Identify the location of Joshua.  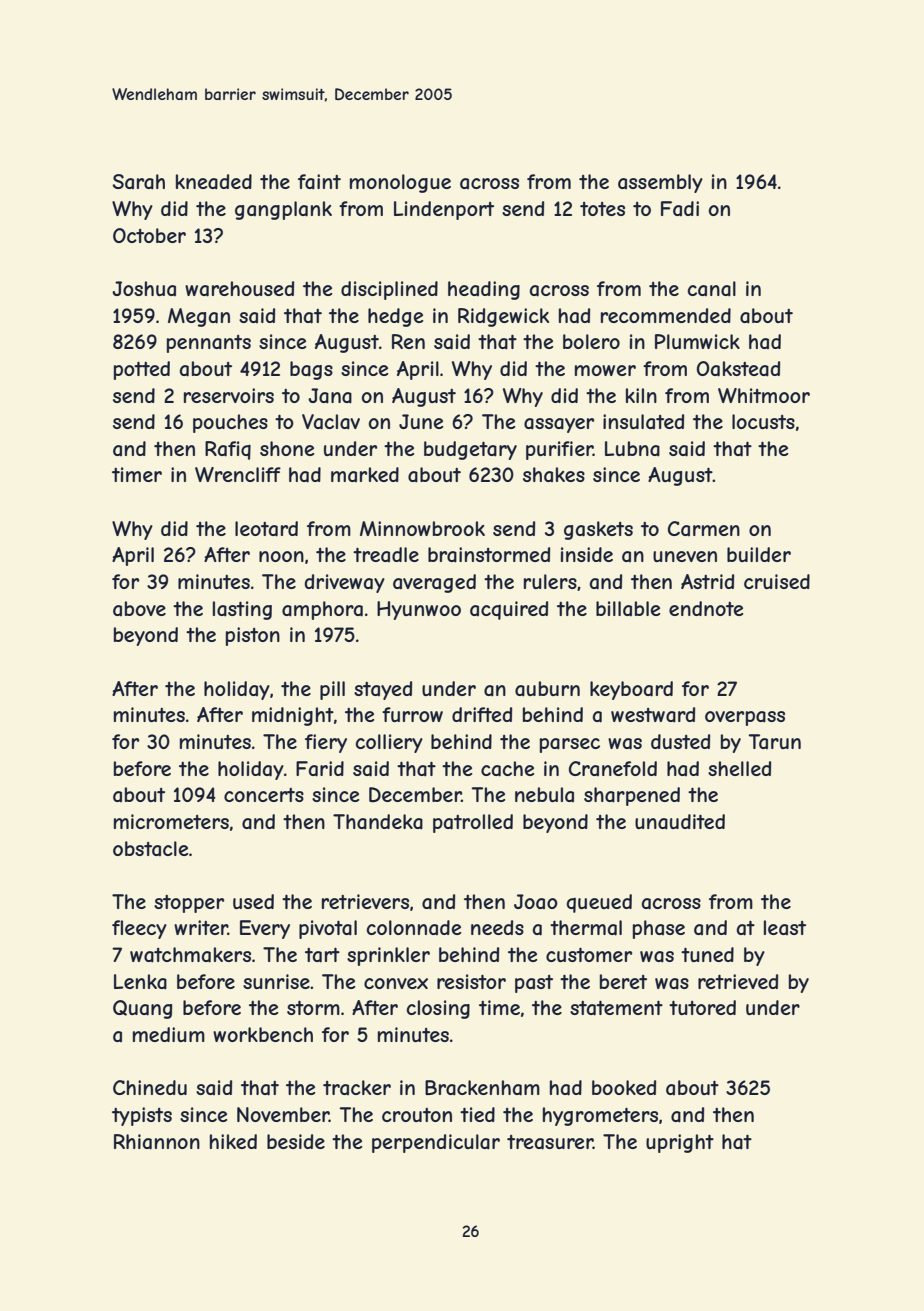
(144, 288).
